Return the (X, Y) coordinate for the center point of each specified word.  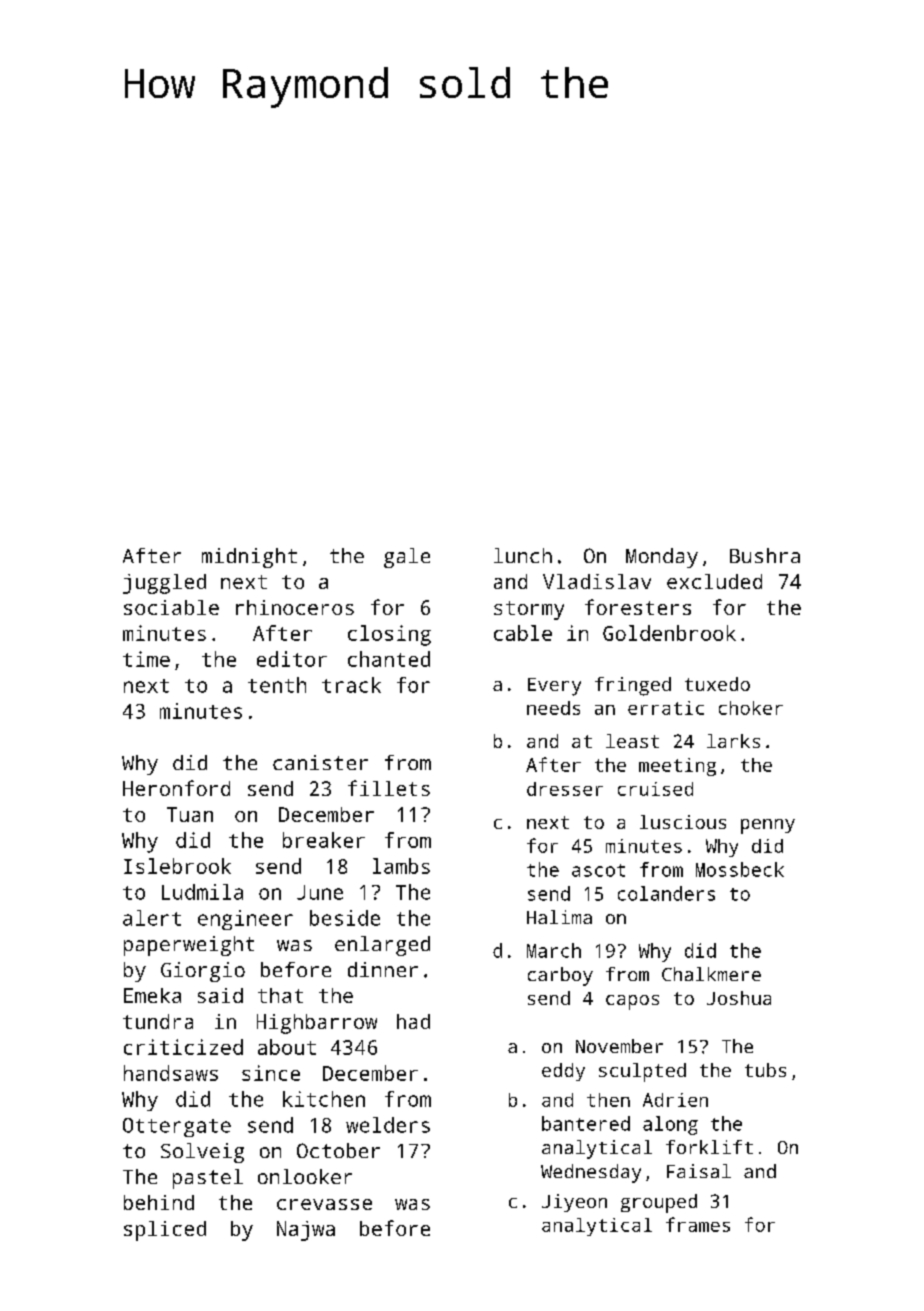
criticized (183, 1047)
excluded (714, 581)
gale (407, 558)
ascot (598, 870)
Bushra (765, 555)
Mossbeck (740, 869)
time (146, 659)
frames (698, 1224)
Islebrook (177, 866)
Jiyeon (574, 1203)
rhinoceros (295, 607)
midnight (249, 558)
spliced (165, 1231)
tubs (765, 1070)
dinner (383, 969)
